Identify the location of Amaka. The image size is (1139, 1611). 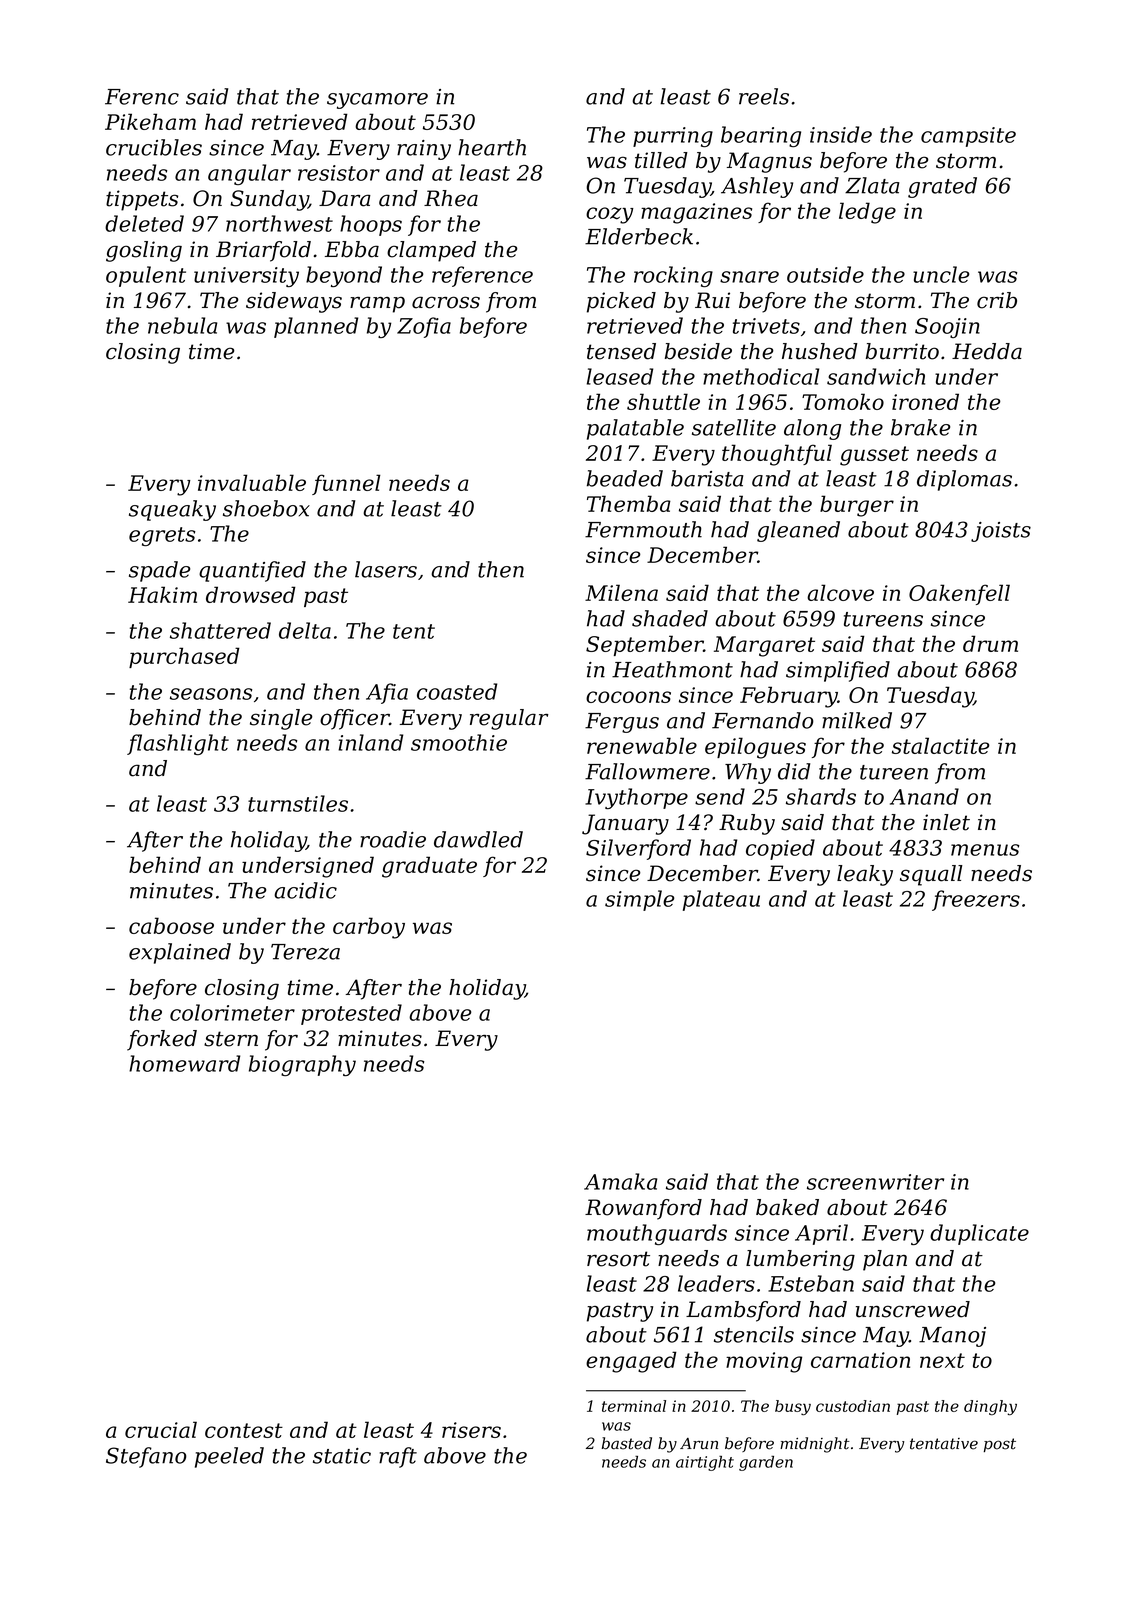
(621, 1181).
